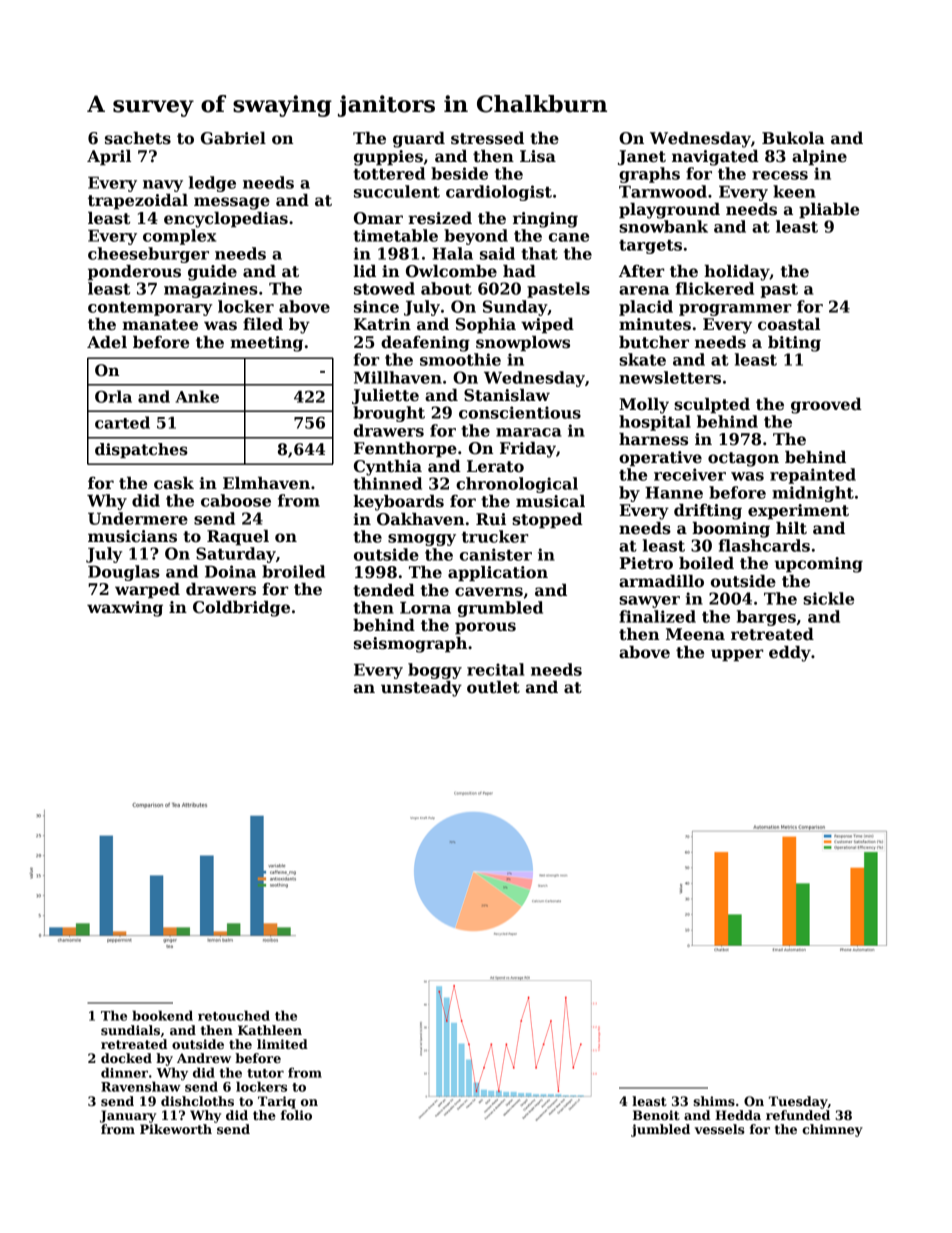  What do you see at coordinates (793, 138) in the image?
I see `Bukola` at bounding box center [793, 138].
